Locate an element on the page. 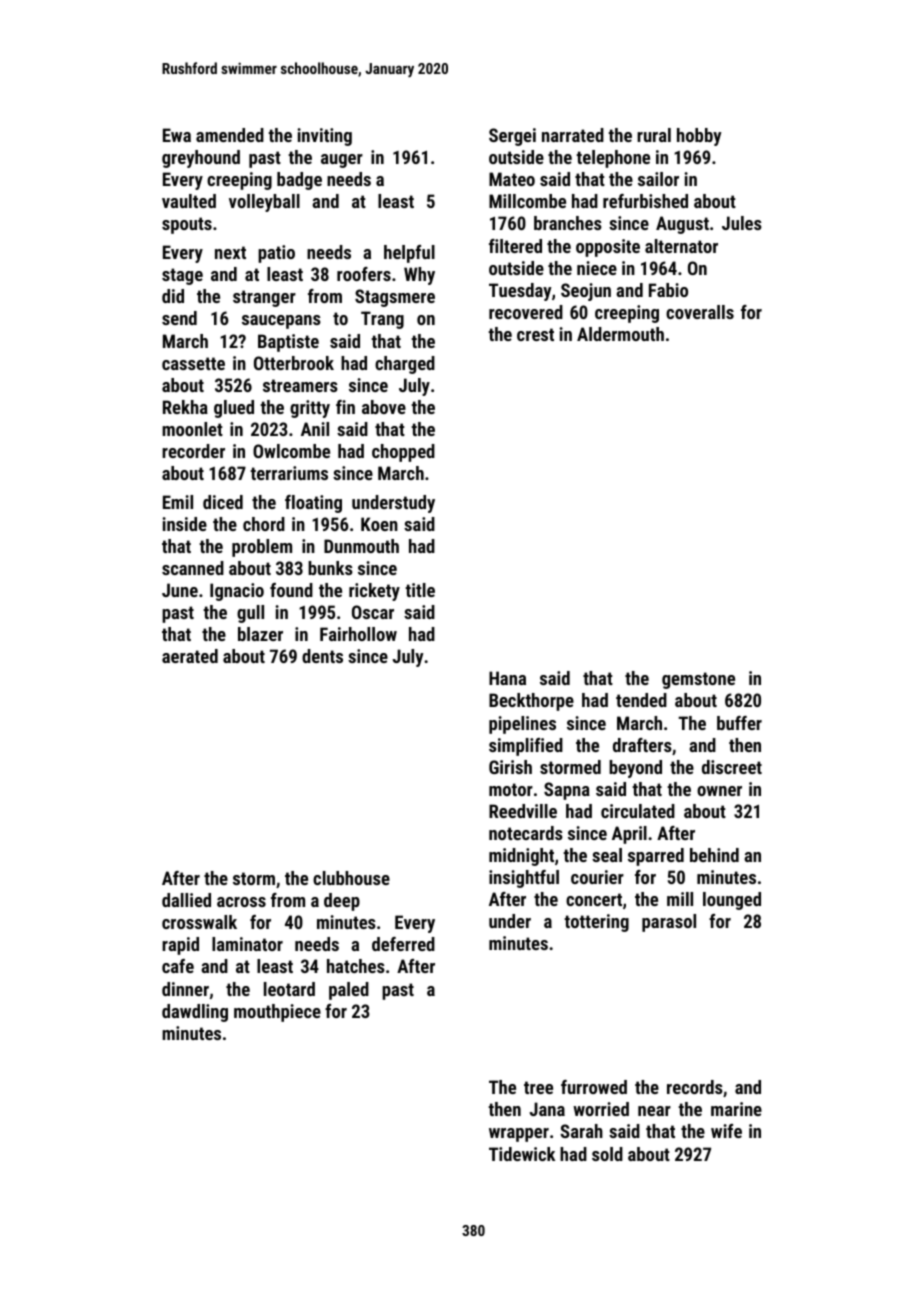  chopped is located at coordinates (403, 453).
